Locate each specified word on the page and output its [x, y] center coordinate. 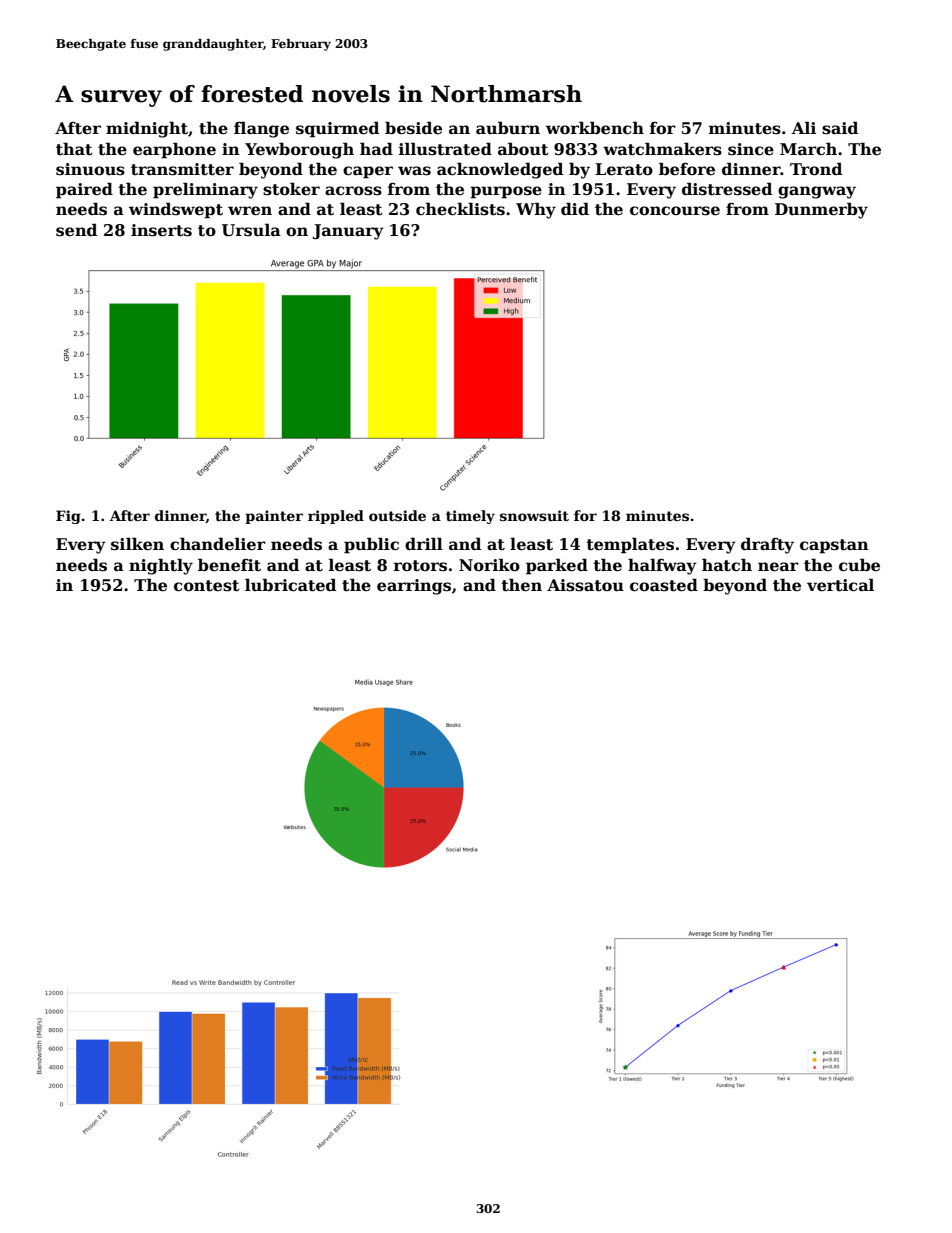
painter [274, 517]
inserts [161, 230]
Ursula [251, 230]
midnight [147, 129]
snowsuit [534, 515]
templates [630, 545]
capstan [834, 546]
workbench [595, 128]
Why [536, 210]
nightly [161, 566]
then [521, 585]
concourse [675, 211]
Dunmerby [821, 210]
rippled [336, 517]
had [376, 148]
